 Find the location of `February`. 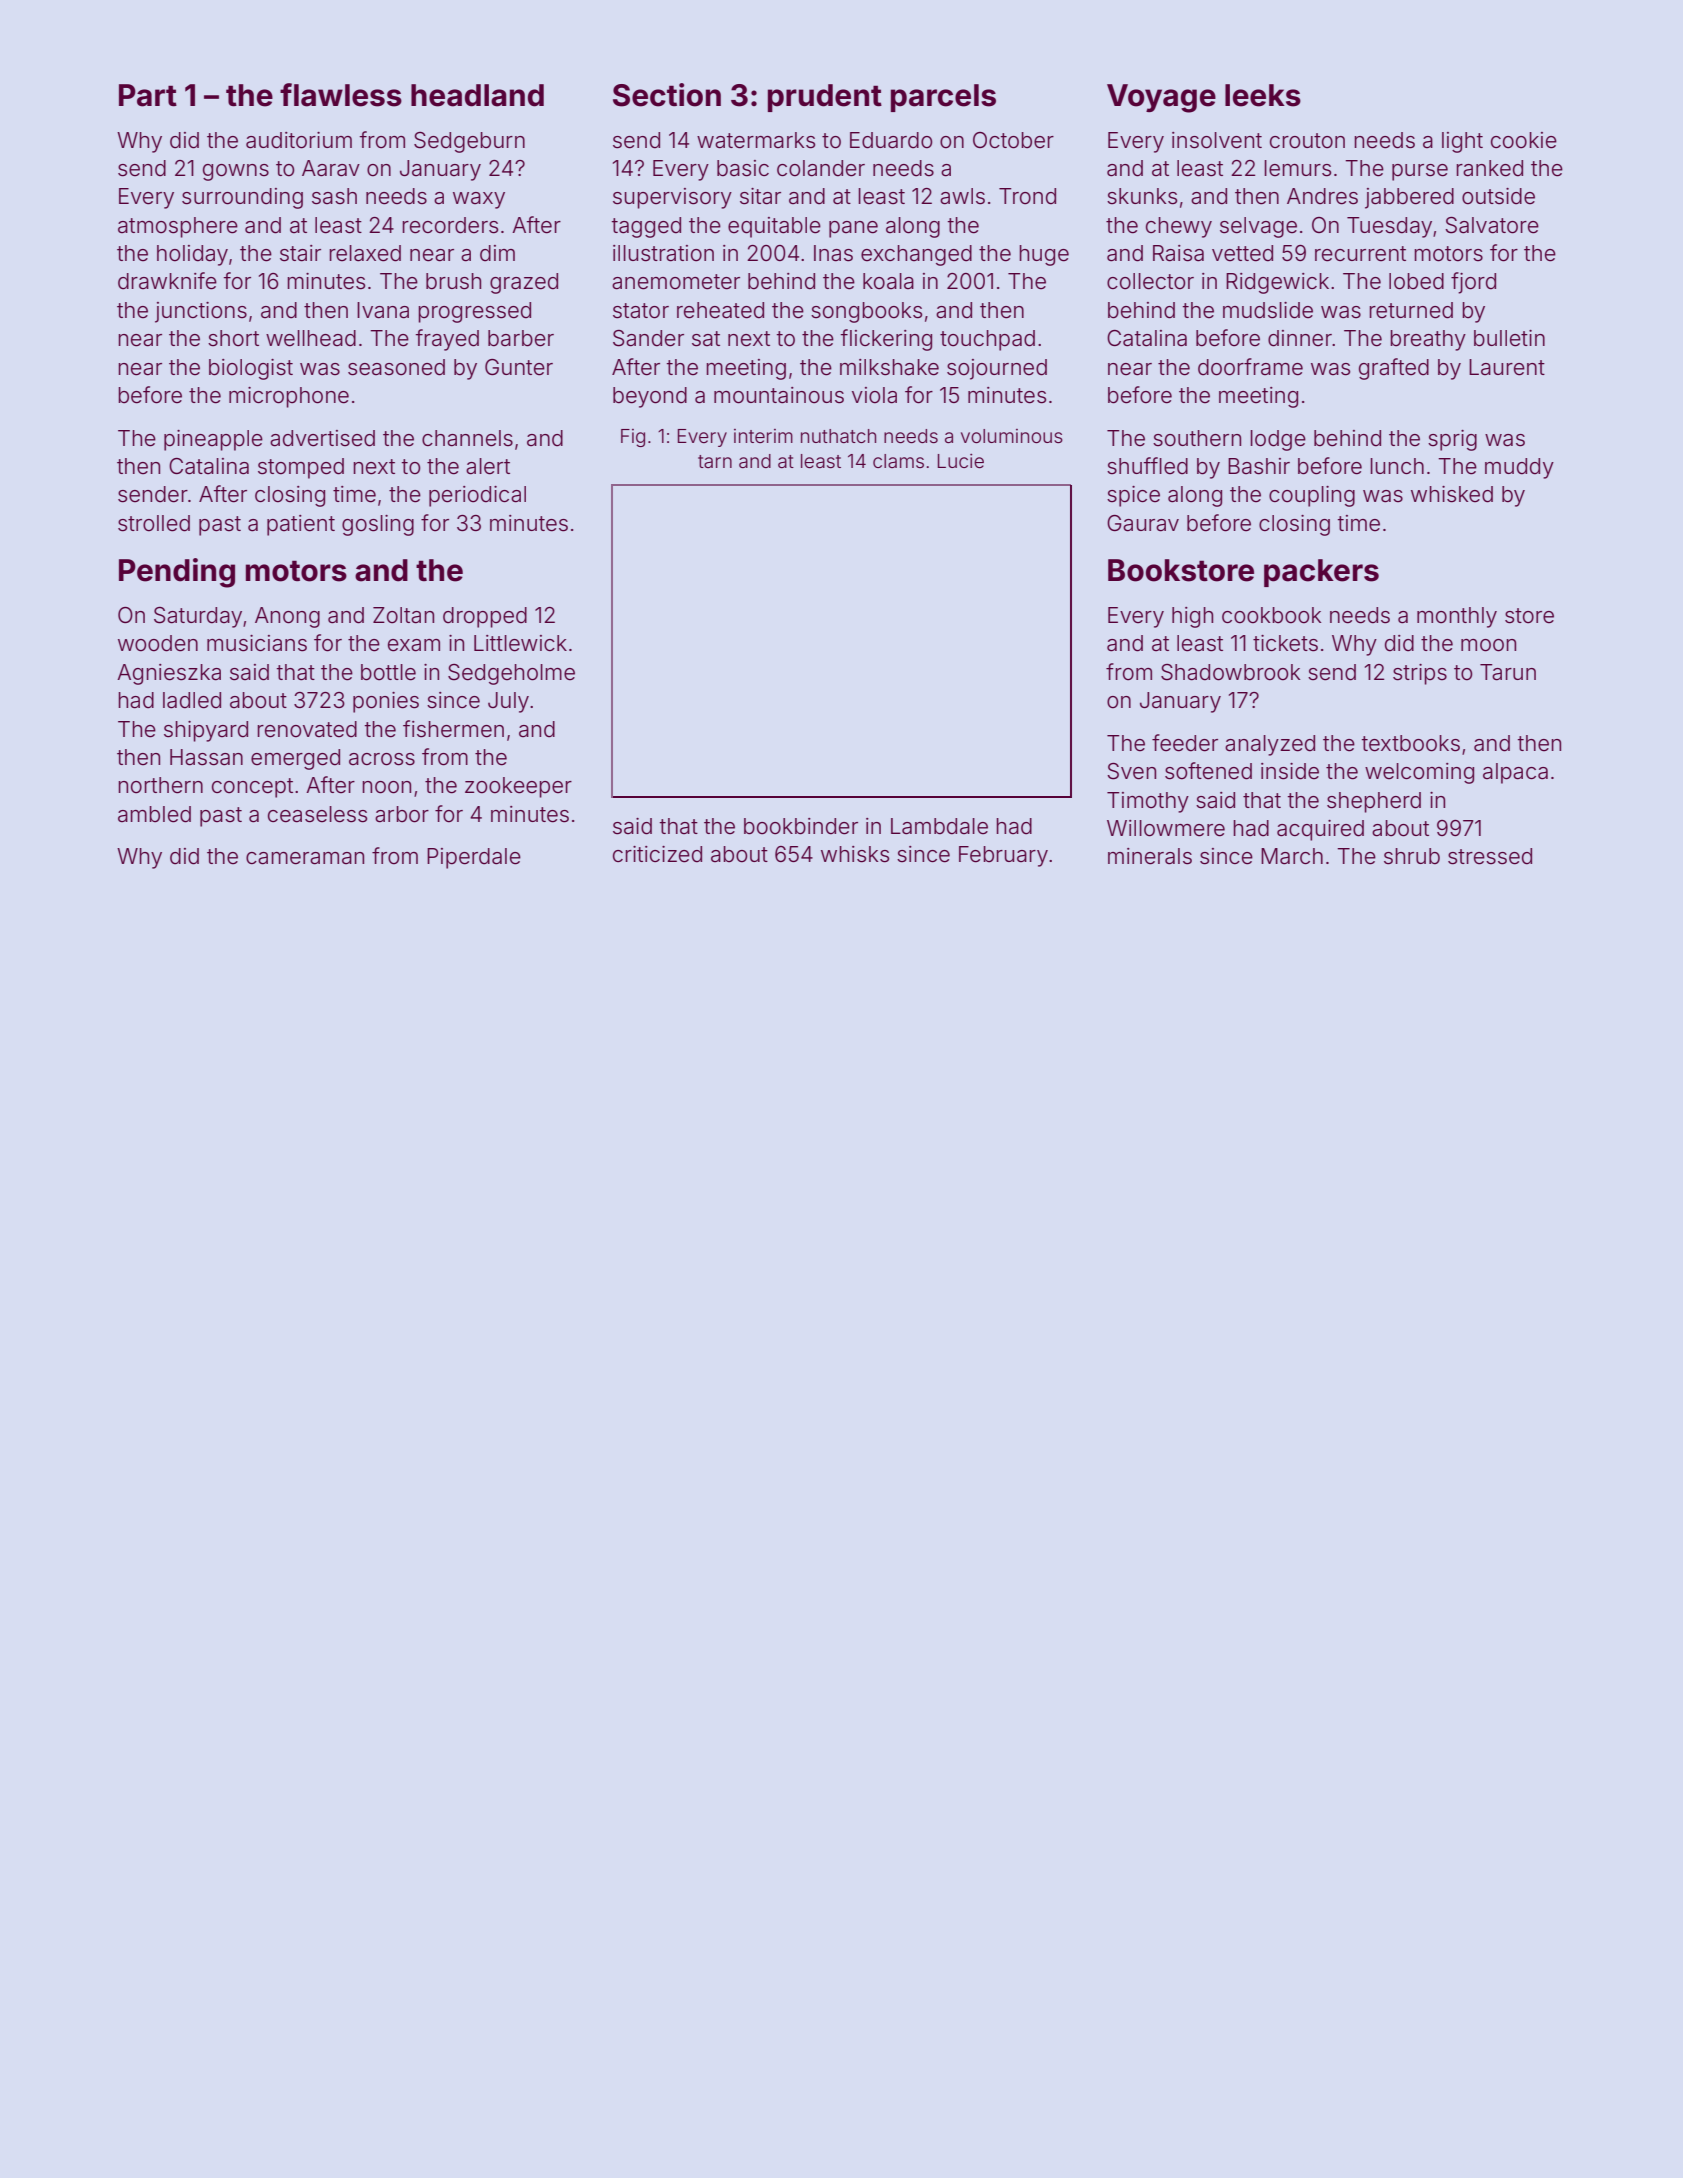

February is located at coordinates (1003, 856).
